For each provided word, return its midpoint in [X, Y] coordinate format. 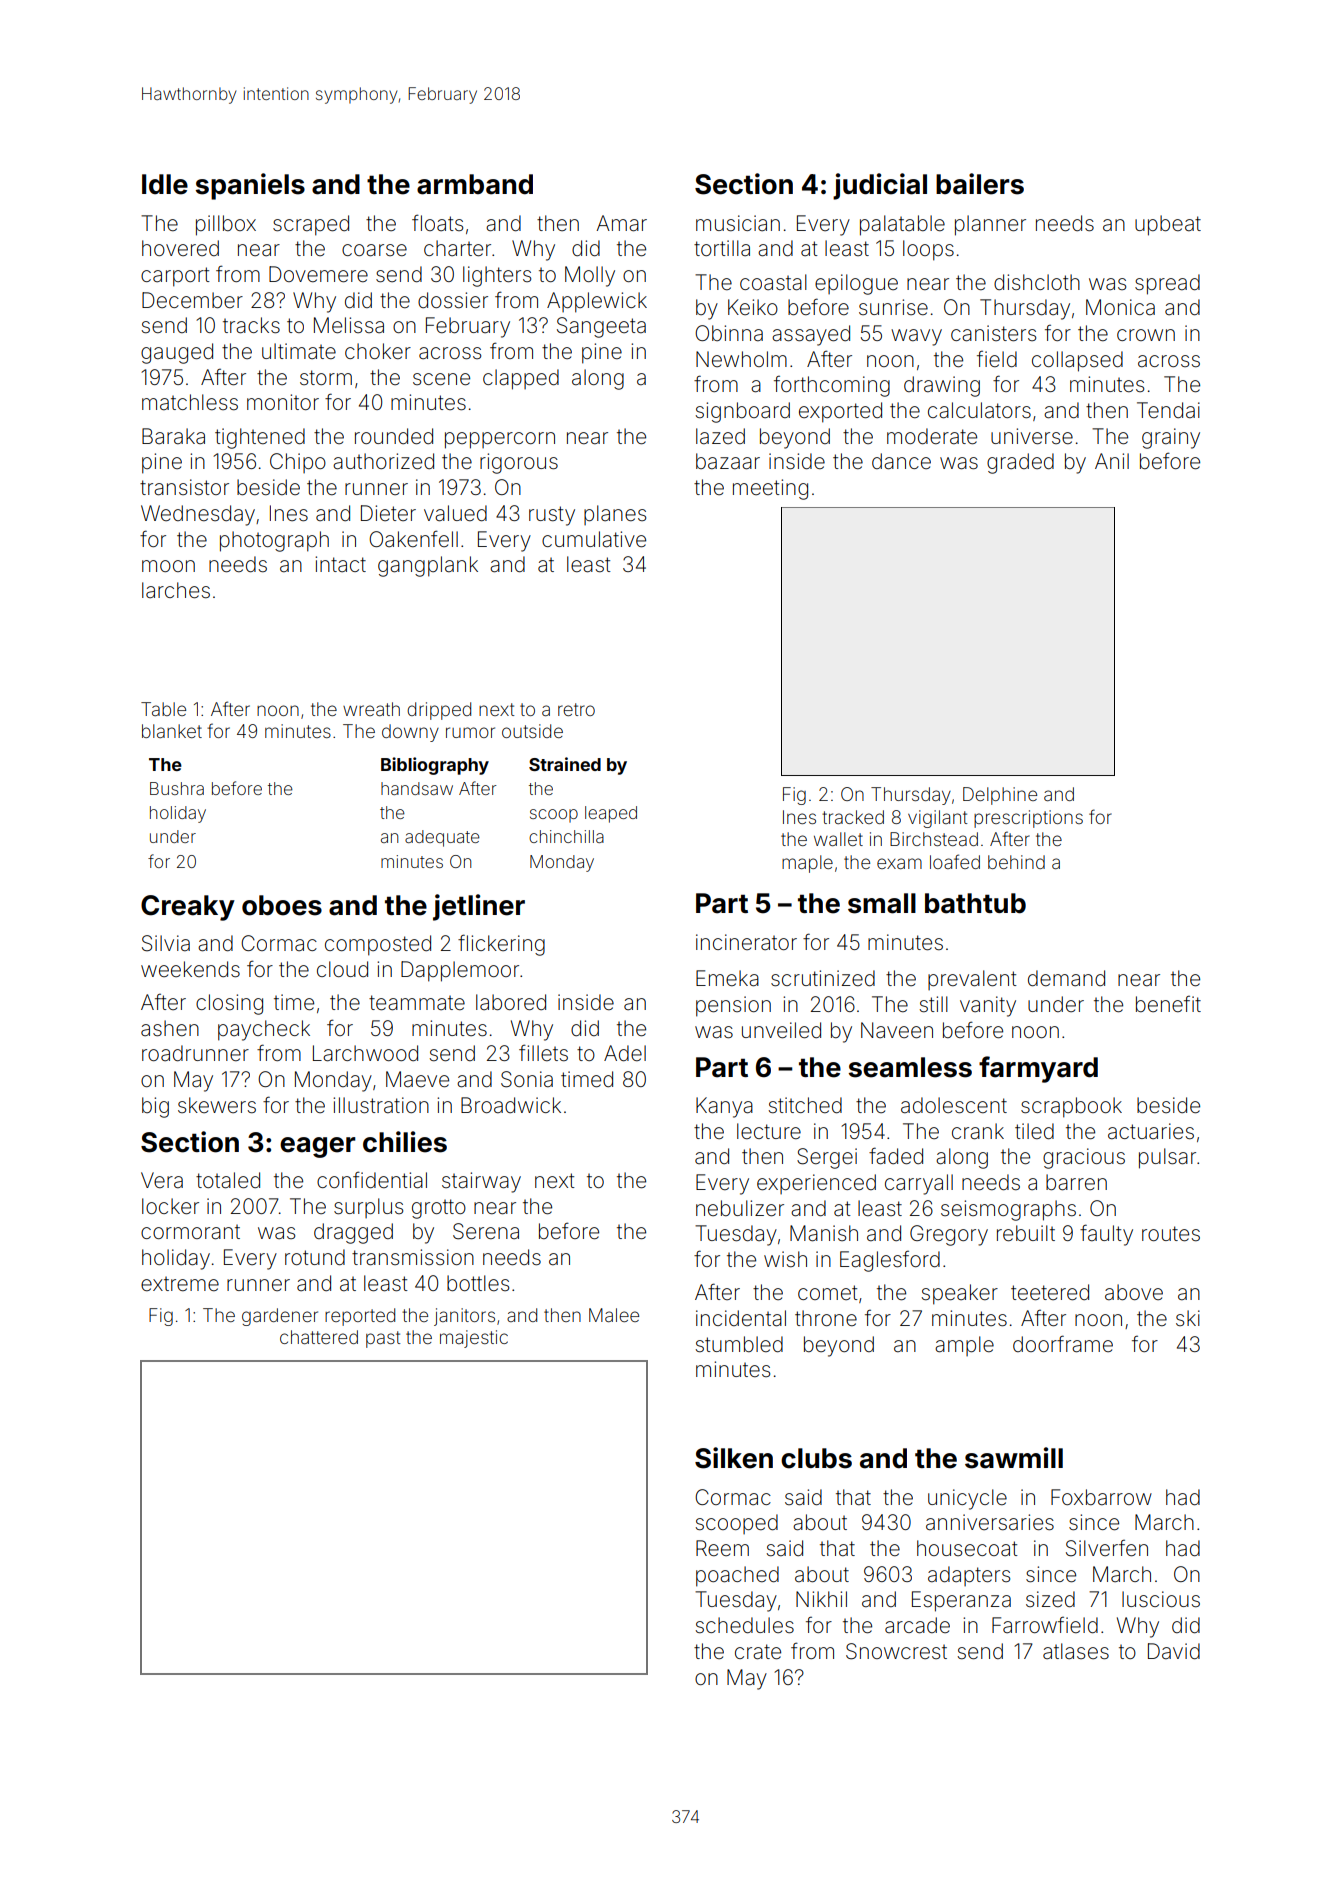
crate [758, 1652]
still [934, 1004]
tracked [853, 817]
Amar [621, 223]
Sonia [527, 1079]
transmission [413, 1257]
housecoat [967, 1548]
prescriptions [1028, 819]
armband [475, 184]
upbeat [1168, 225]
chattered [319, 1337]
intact [340, 564]
